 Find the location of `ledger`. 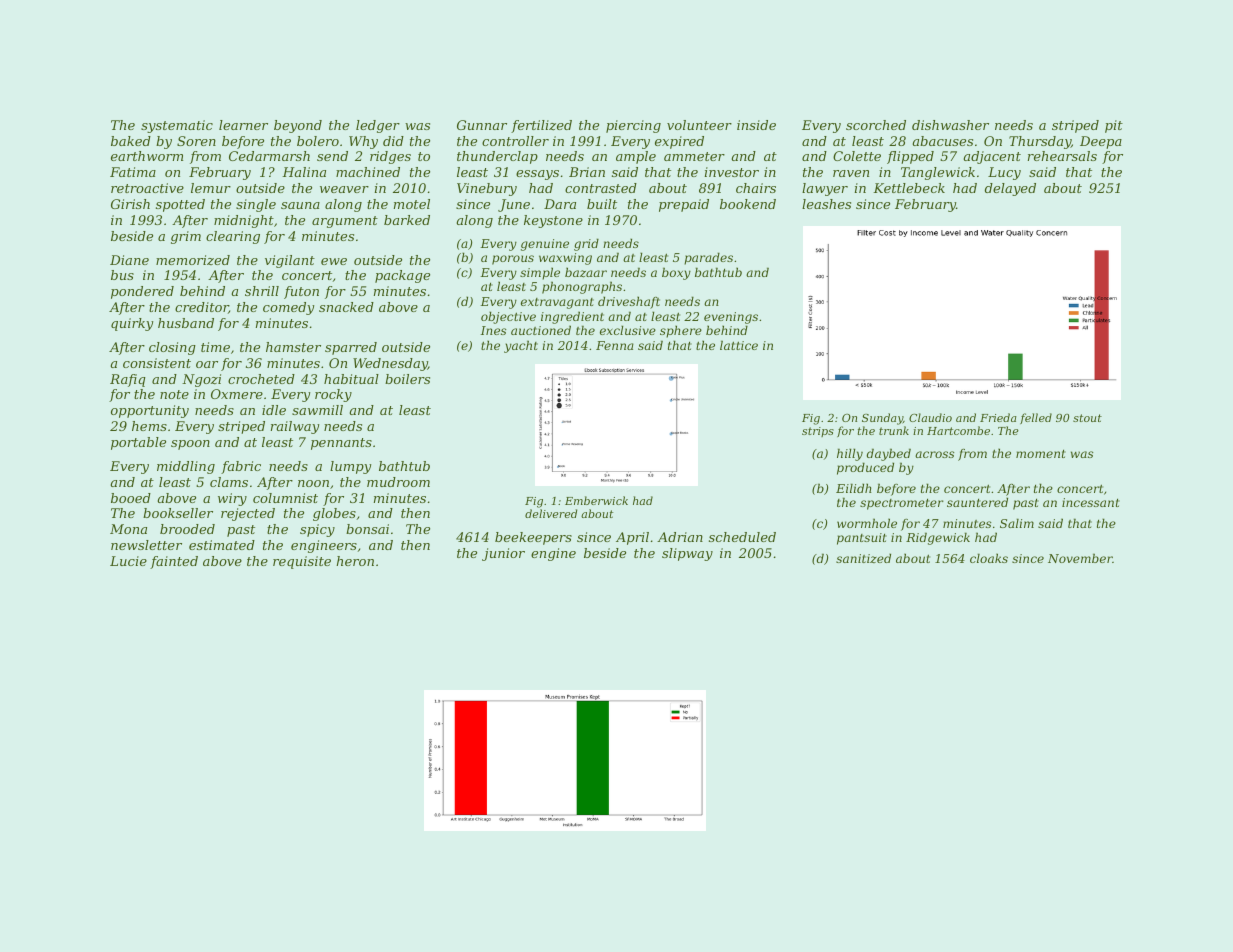

ledger is located at coordinates (378, 126).
